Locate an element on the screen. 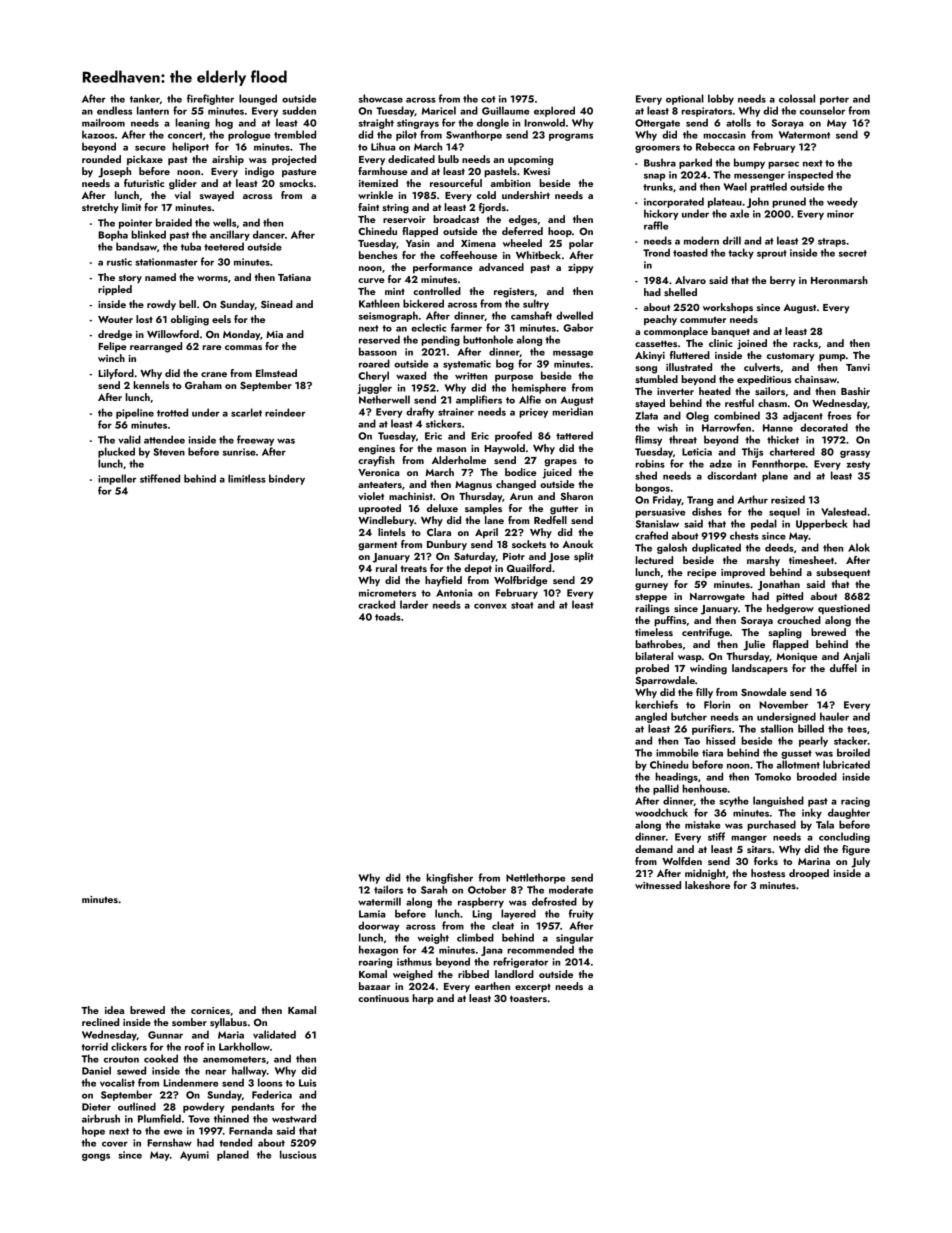 The height and width of the screenshot is (1233, 952). glider is located at coordinates (183, 184).
